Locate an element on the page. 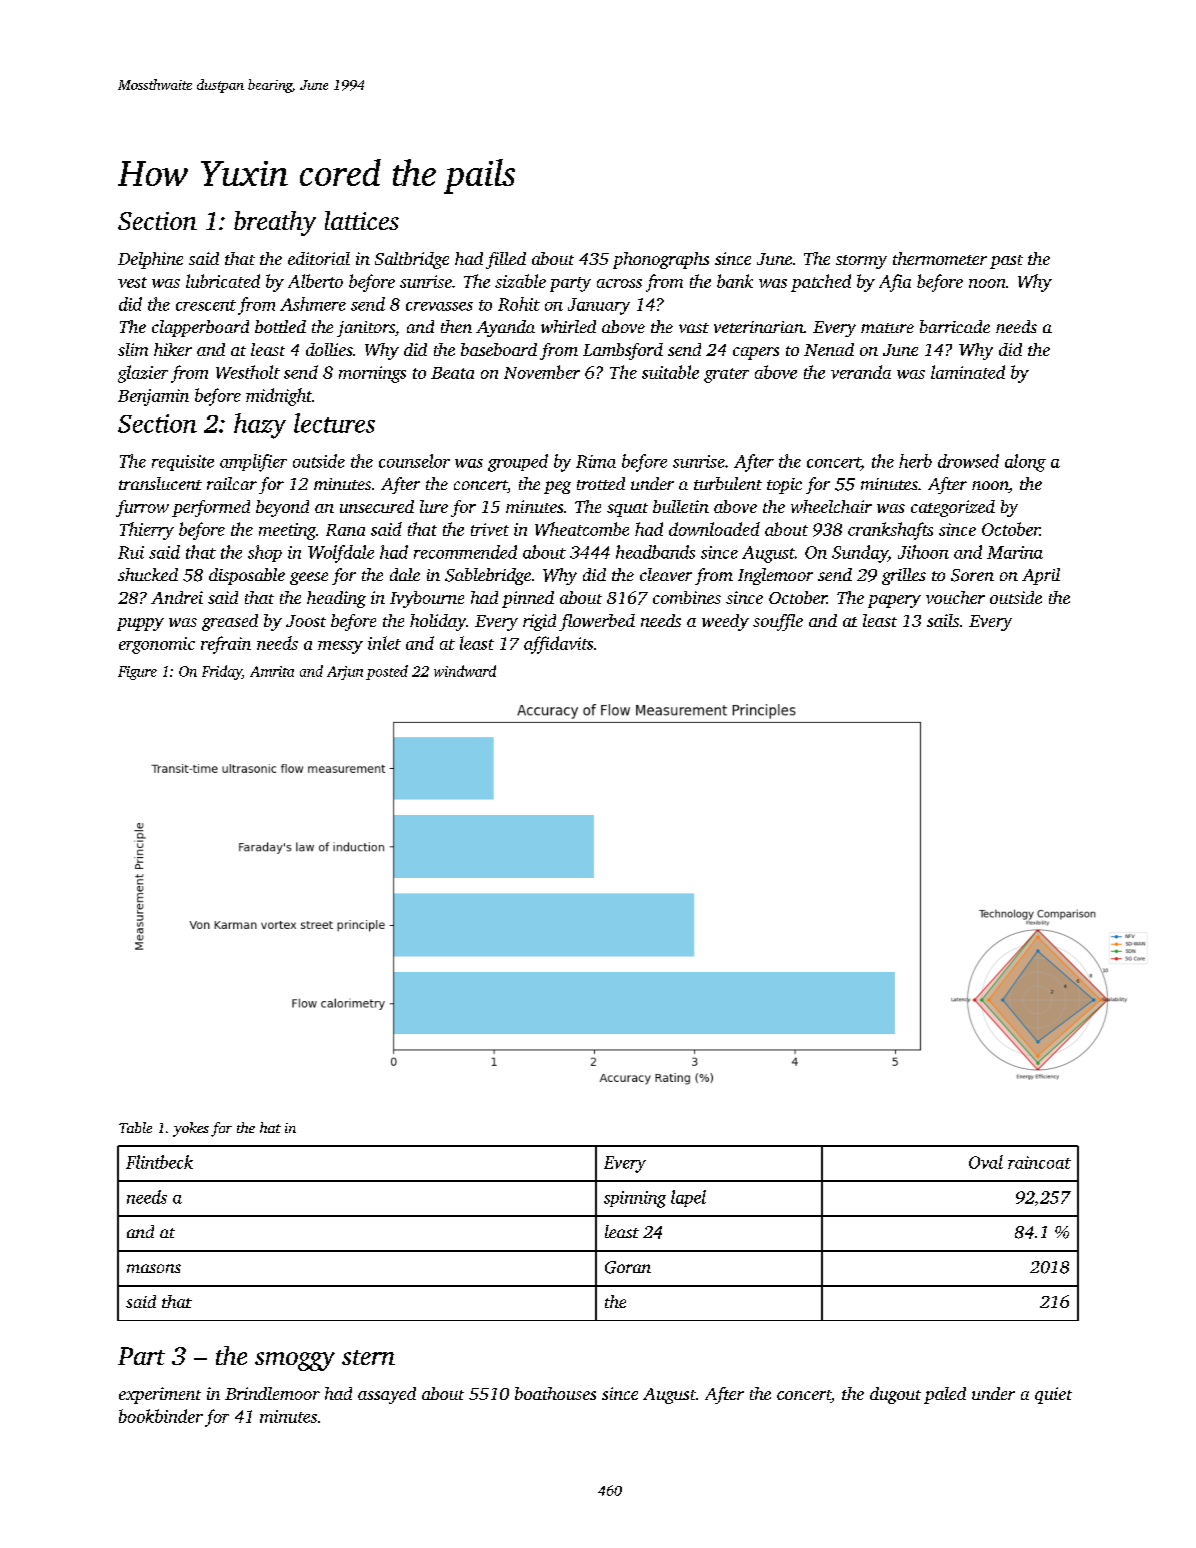  lattices is located at coordinates (362, 220).
